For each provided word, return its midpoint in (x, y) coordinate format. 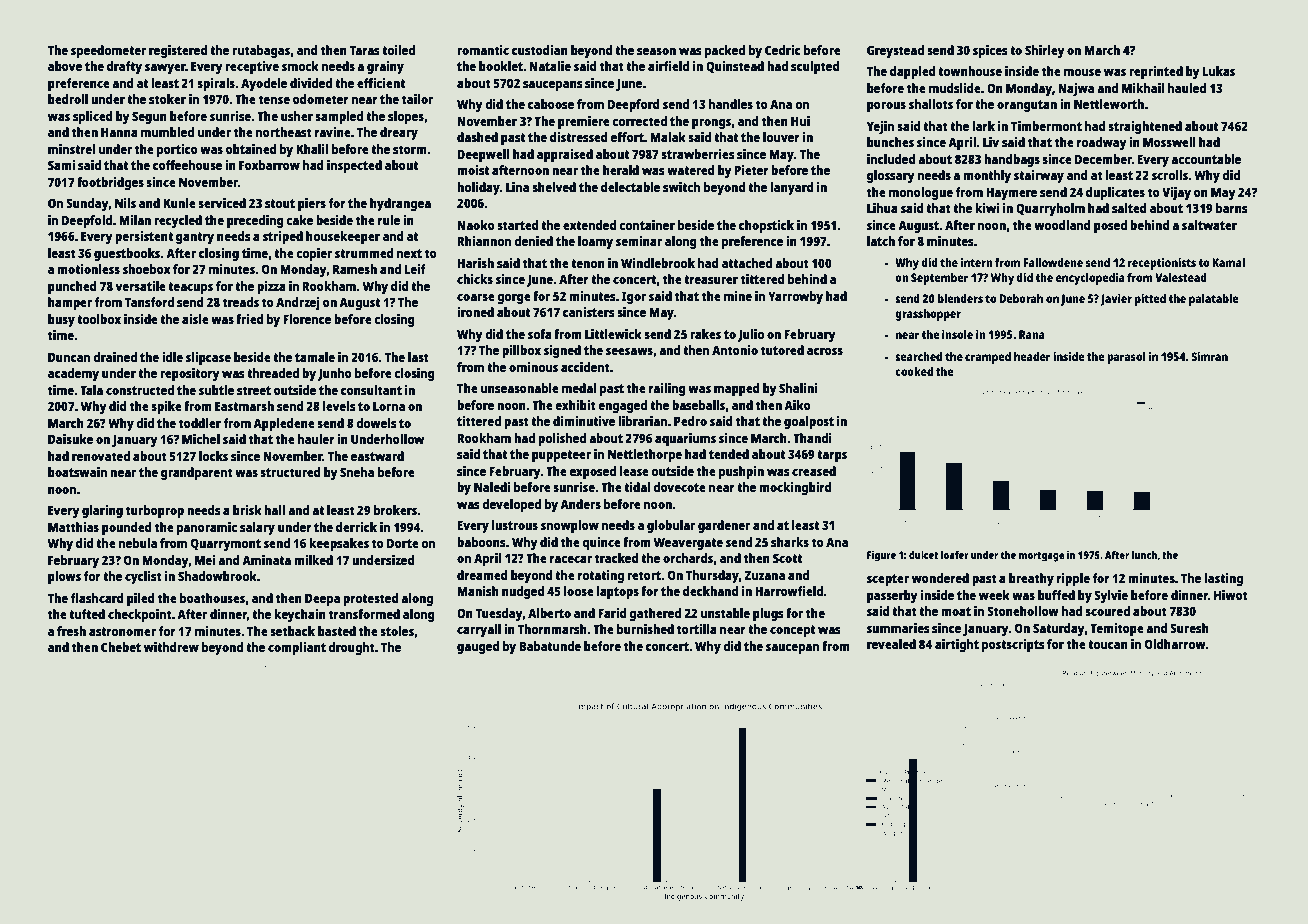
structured (290, 472)
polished (562, 439)
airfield (668, 66)
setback (292, 631)
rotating (601, 576)
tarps (832, 456)
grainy (385, 67)
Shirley (1045, 51)
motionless (88, 269)
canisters (589, 312)
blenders (960, 298)
